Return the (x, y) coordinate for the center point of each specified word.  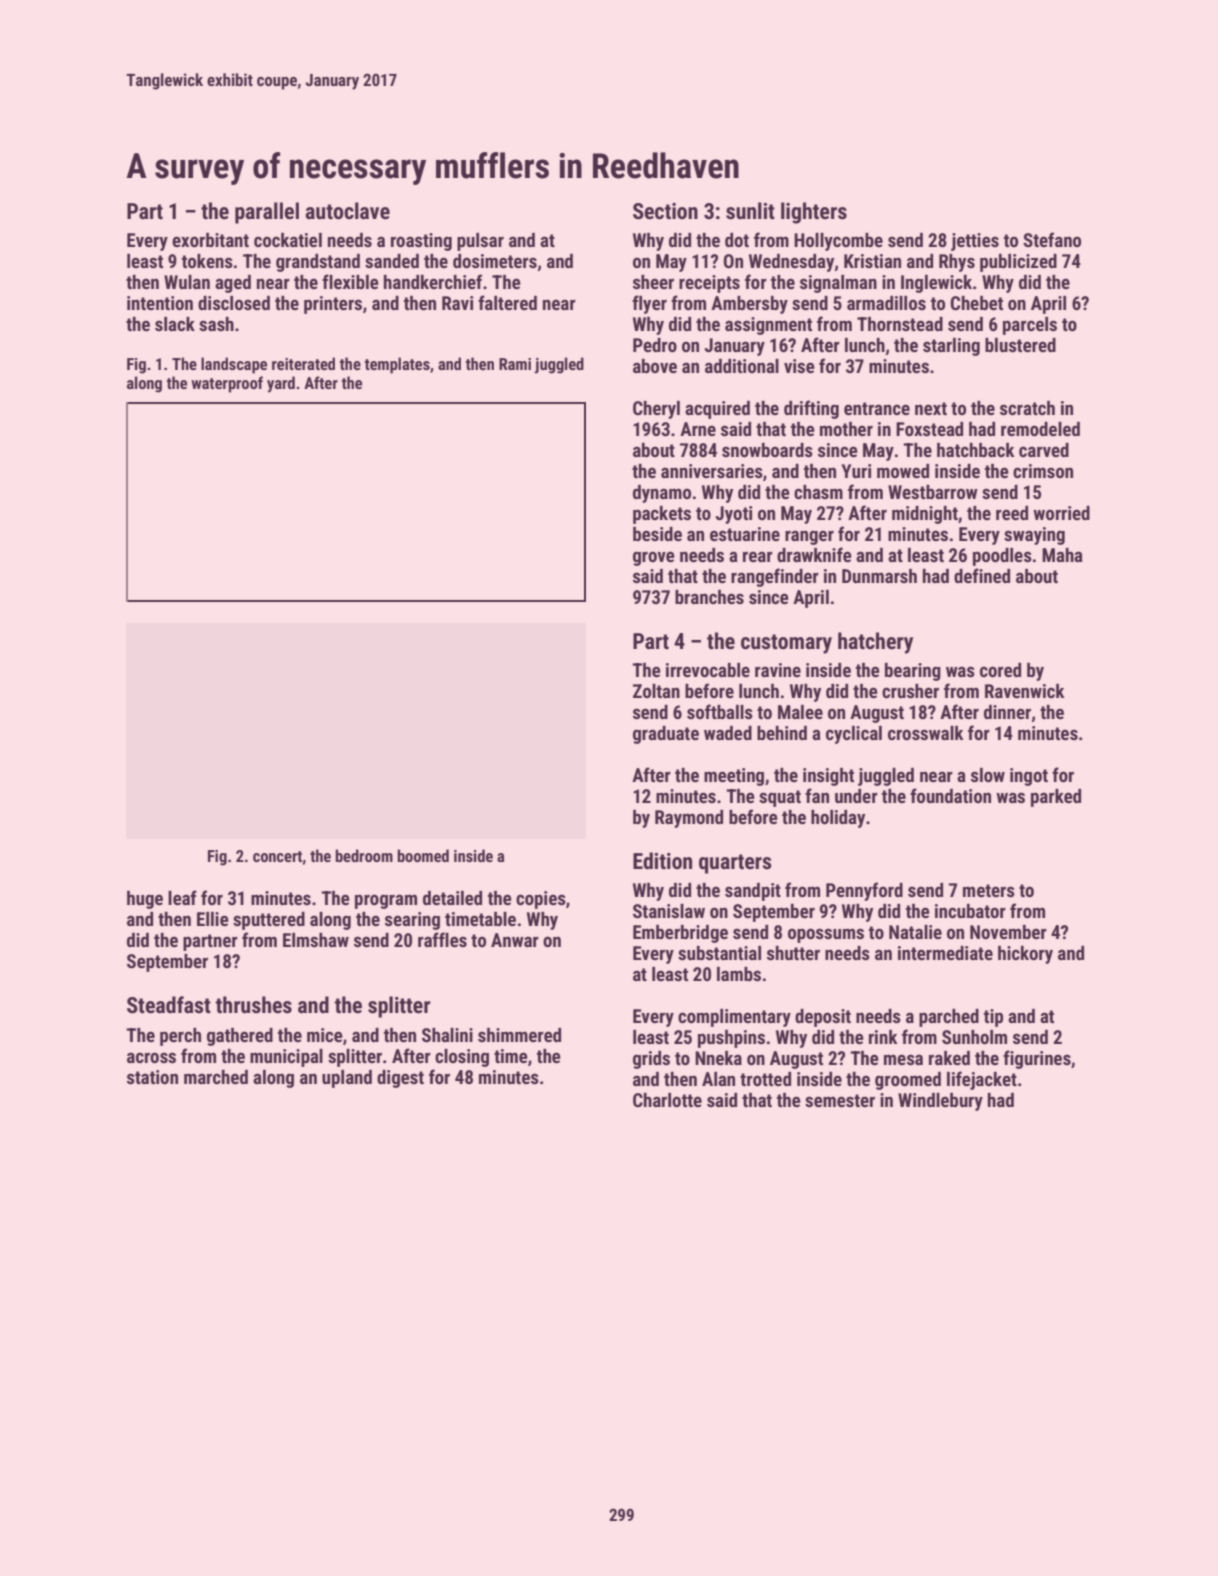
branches (709, 597)
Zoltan (656, 691)
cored (1000, 670)
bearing (913, 672)
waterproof (227, 384)
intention (160, 303)
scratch (1027, 408)
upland (347, 1079)
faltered (507, 302)
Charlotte (667, 1100)
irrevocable (708, 670)
